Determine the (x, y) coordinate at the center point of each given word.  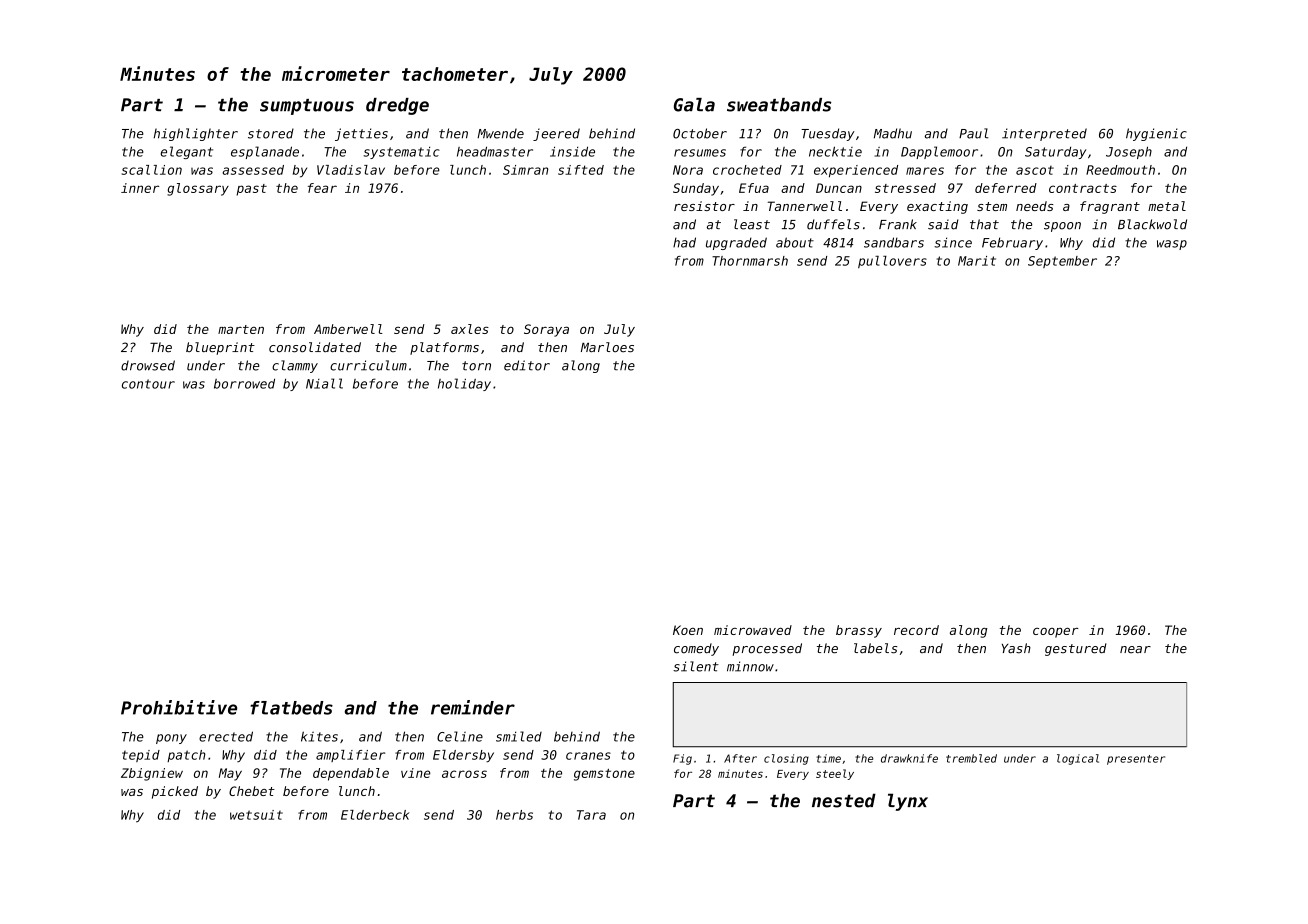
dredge (397, 106)
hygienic (1156, 134)
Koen (688, 630)
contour (148, 384)
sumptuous (307, 107)
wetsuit (256, 815)
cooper (1055, 632)
